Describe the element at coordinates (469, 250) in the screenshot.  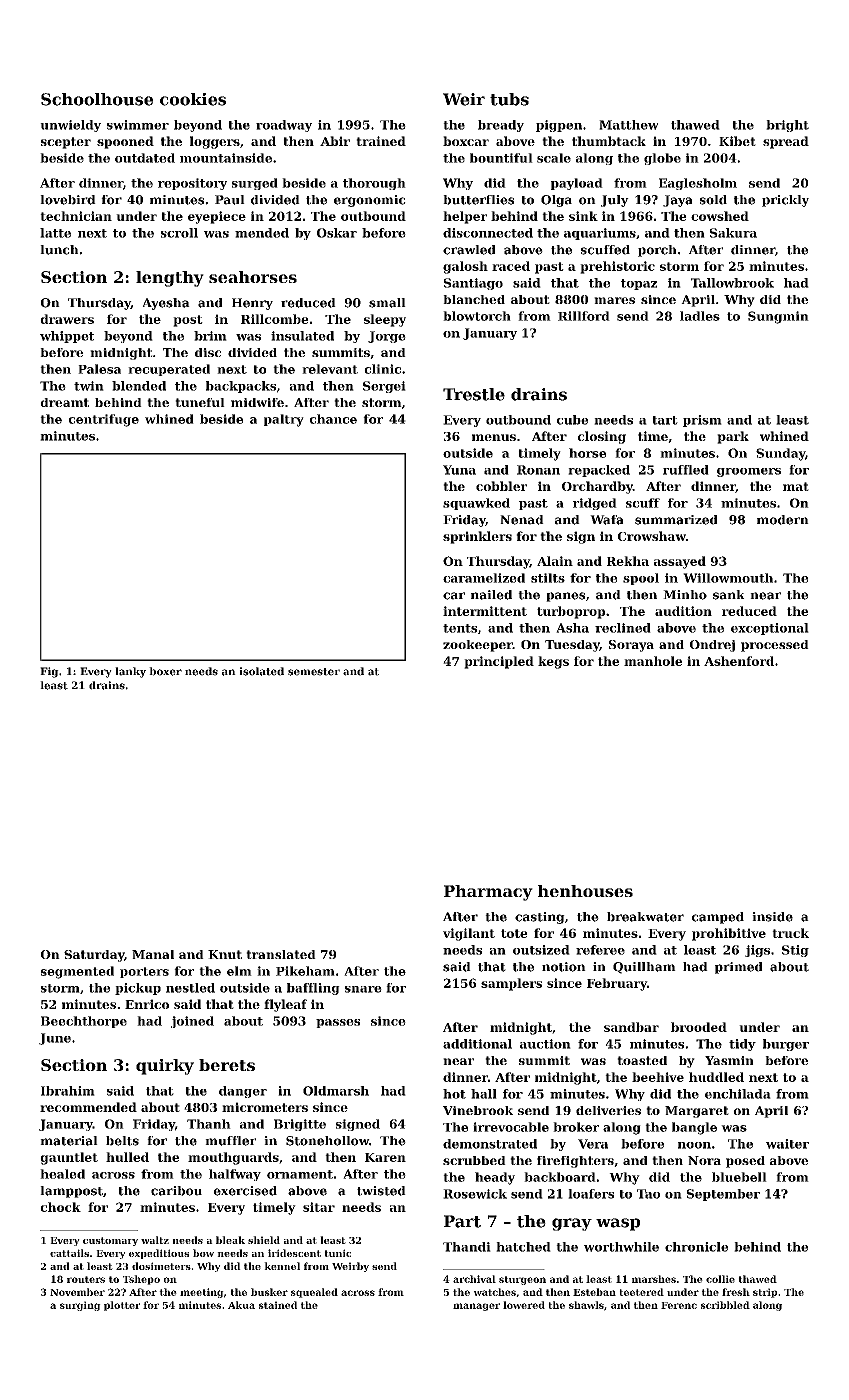
I see `crawled` at that location.
